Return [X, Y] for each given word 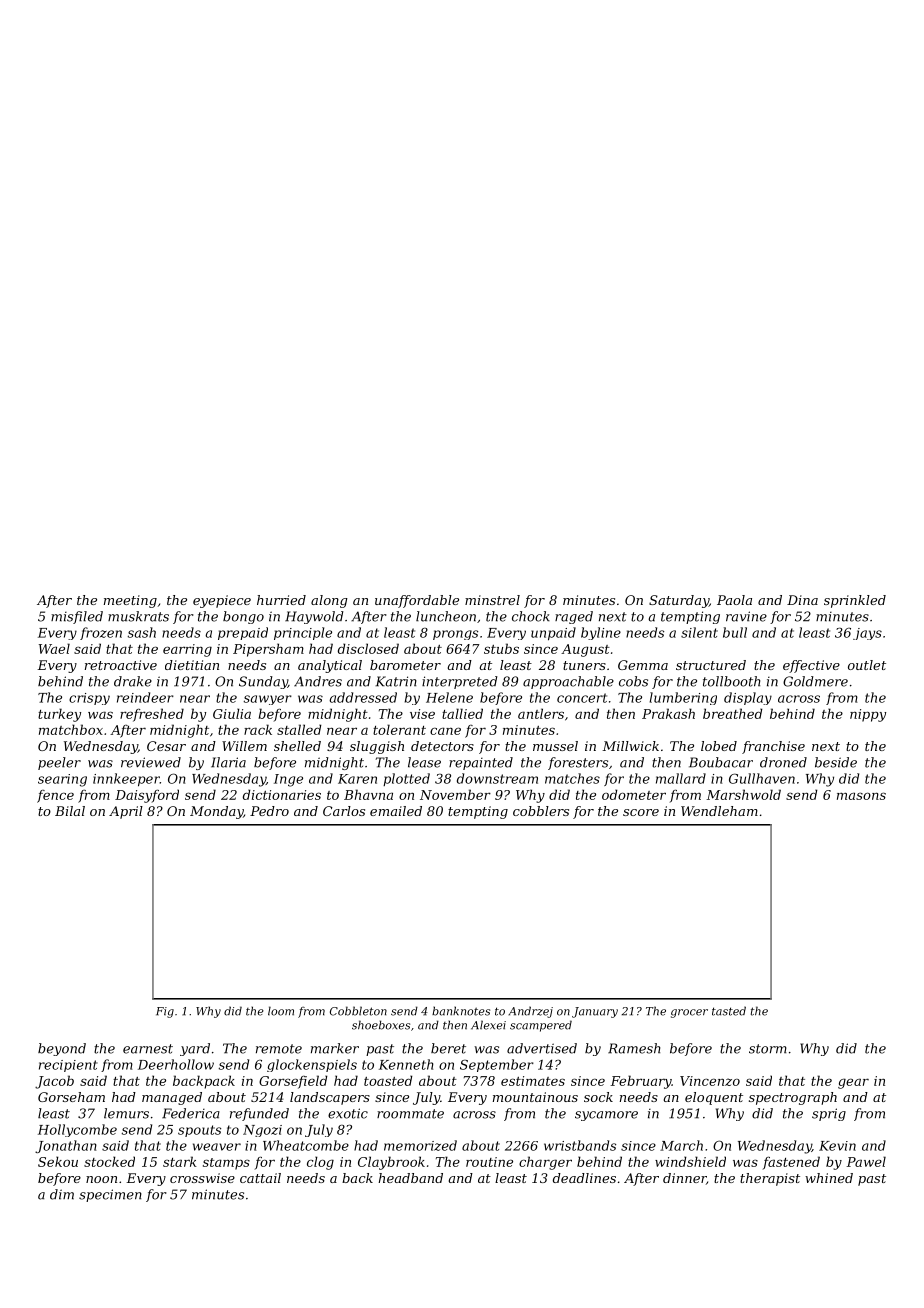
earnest [148, 1049]
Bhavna [368, 794]
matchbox [71, 729]
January [595, 1012]
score [641, 812]
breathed [733, 713]
